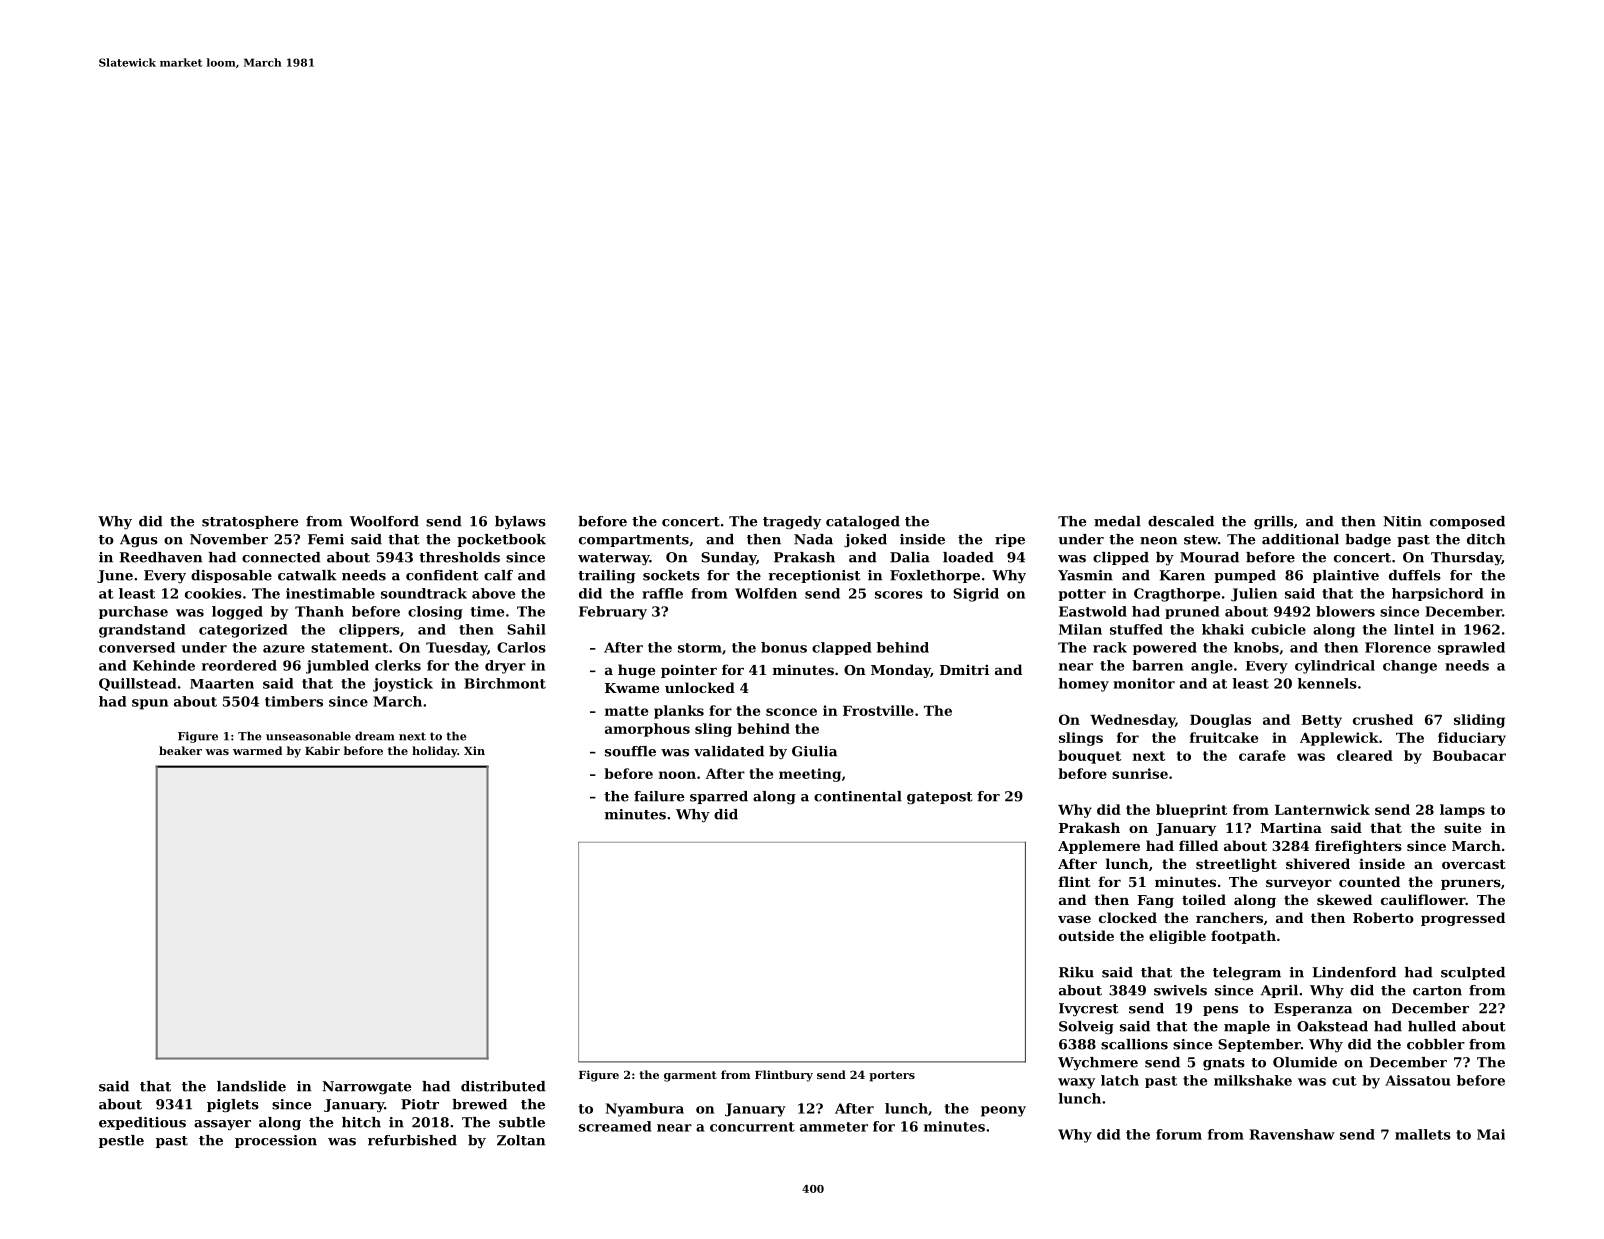 This screenshot has height=1239, width=1604. I want to click on purchase, so click(133, 612).
